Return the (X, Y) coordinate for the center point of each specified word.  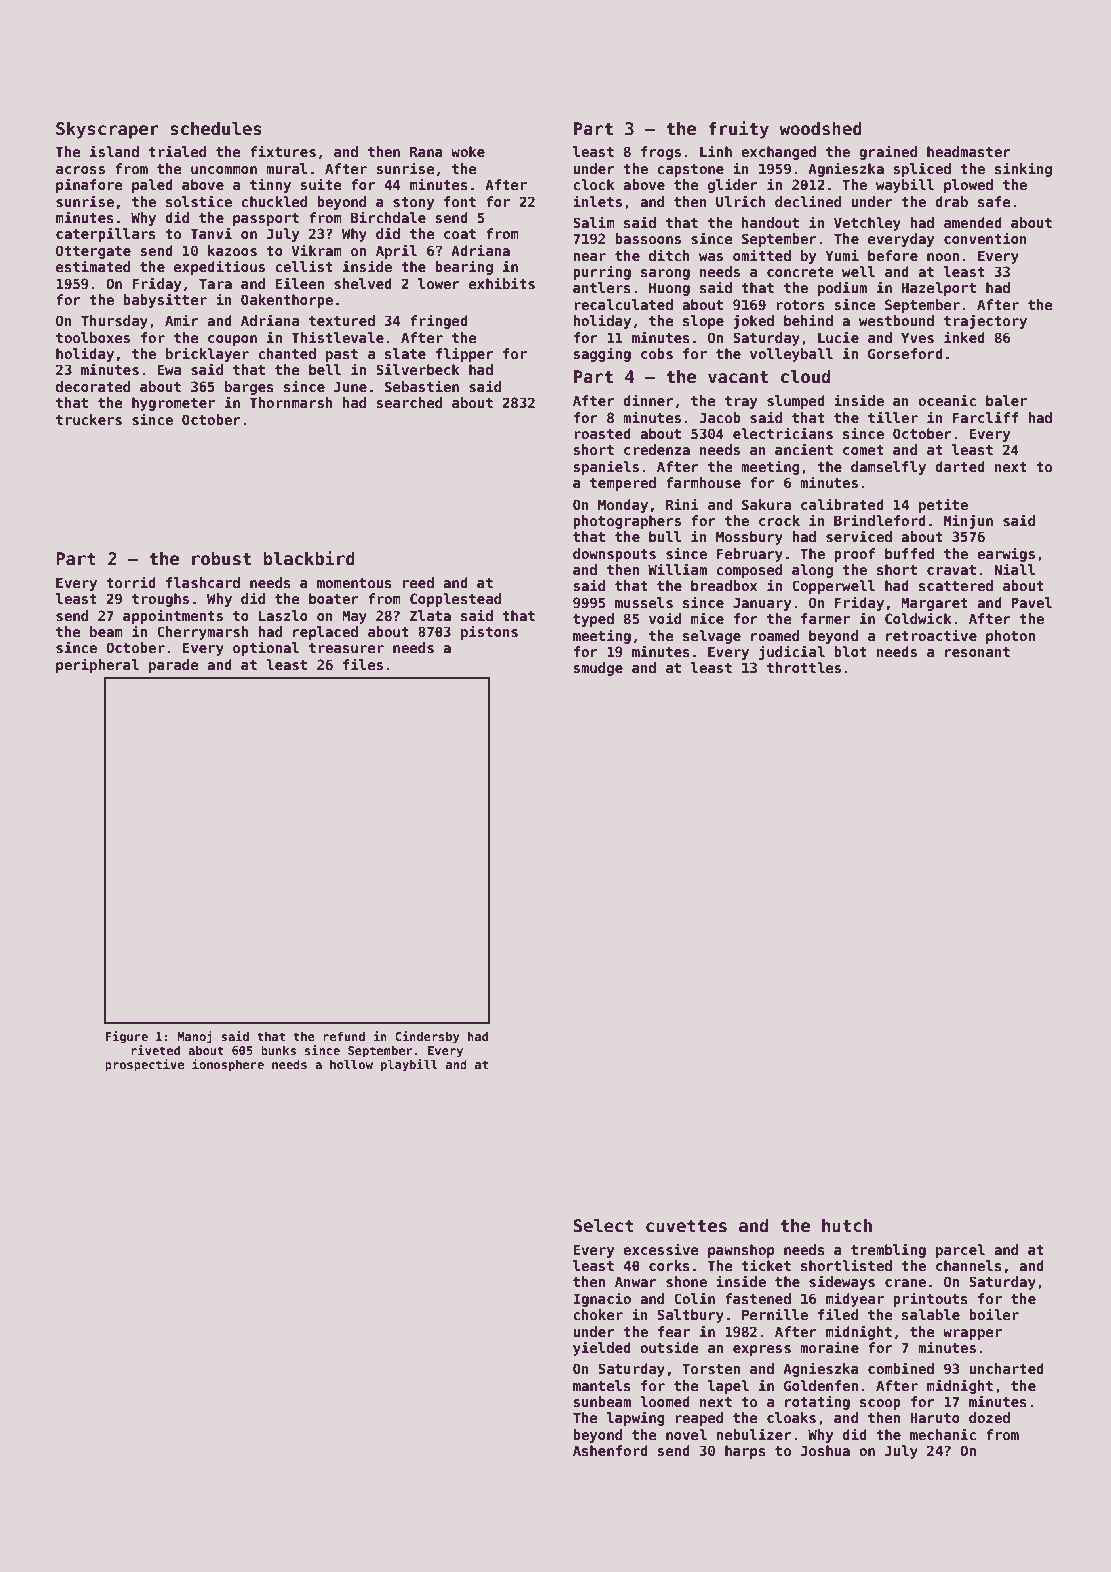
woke (468, 151)
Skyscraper (107, 130)
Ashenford (610, 1450)
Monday (623, 506)
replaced (325, 633)
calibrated (842, 504)
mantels (602, 1385)
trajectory (985, 321)
